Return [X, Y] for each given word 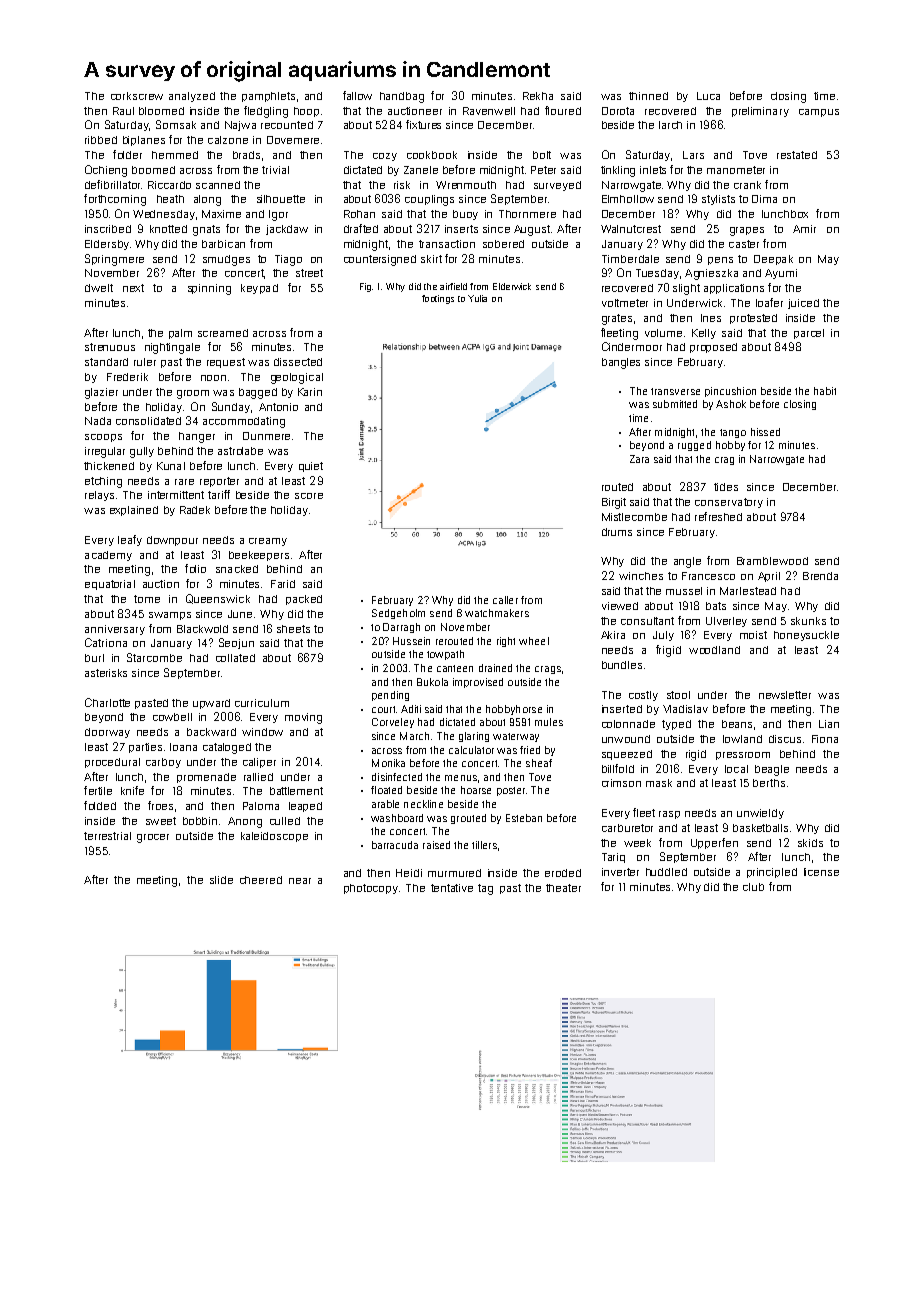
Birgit [614, 503]
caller [505, 600]
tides [726, 487]
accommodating [244, 422]
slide [221, 880]
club [753, 887]
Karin [310, 392]
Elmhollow [628, 199]
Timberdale [630, 259]
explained [134, 511]
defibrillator [112, 184]
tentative [452, 888]
